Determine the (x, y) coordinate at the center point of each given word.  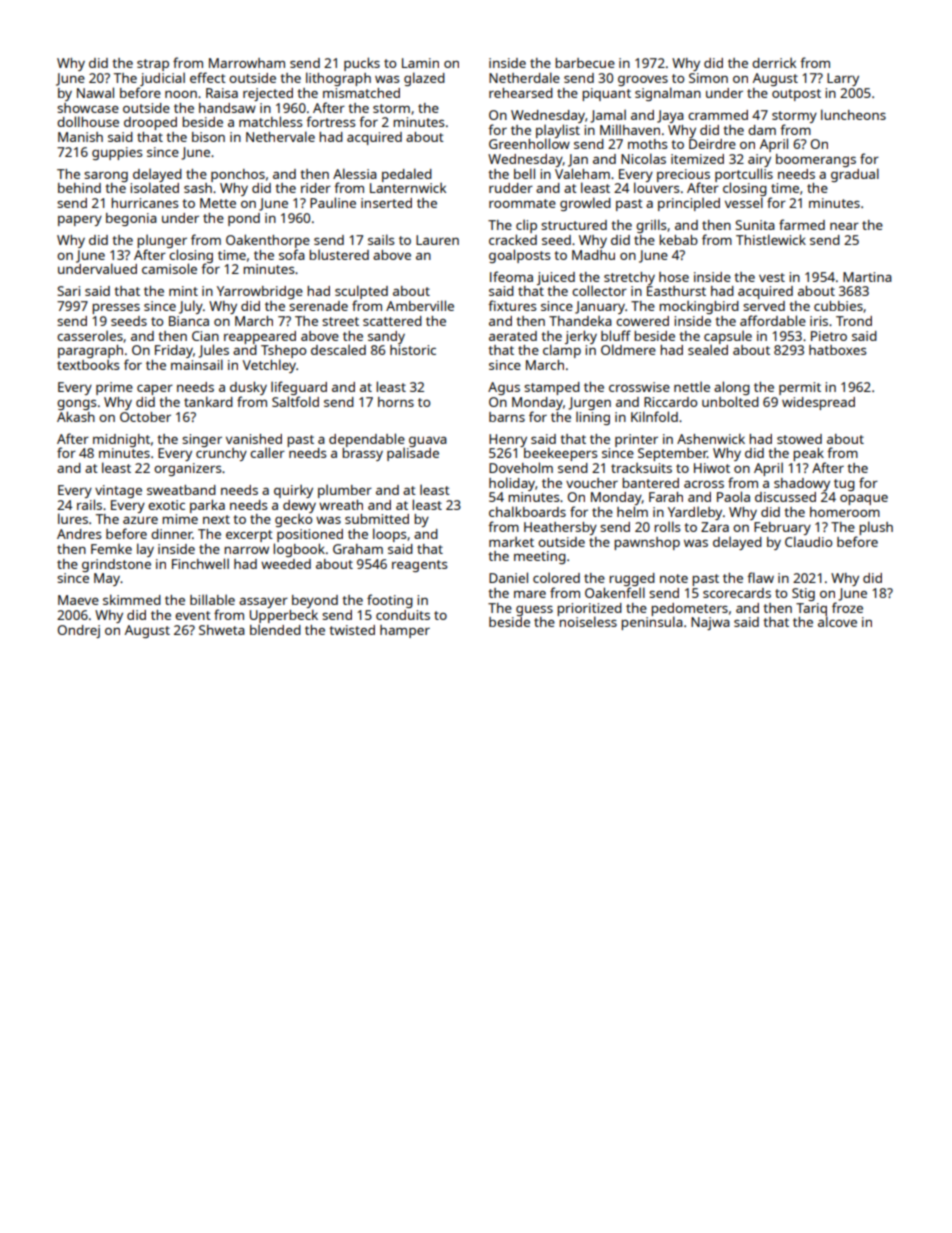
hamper (405, 631)
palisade (413, 454)
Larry (843, 79)
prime (114, 388)
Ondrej (79, 631)
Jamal (608, 116)
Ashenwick (711, 438)
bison (208, 137)
